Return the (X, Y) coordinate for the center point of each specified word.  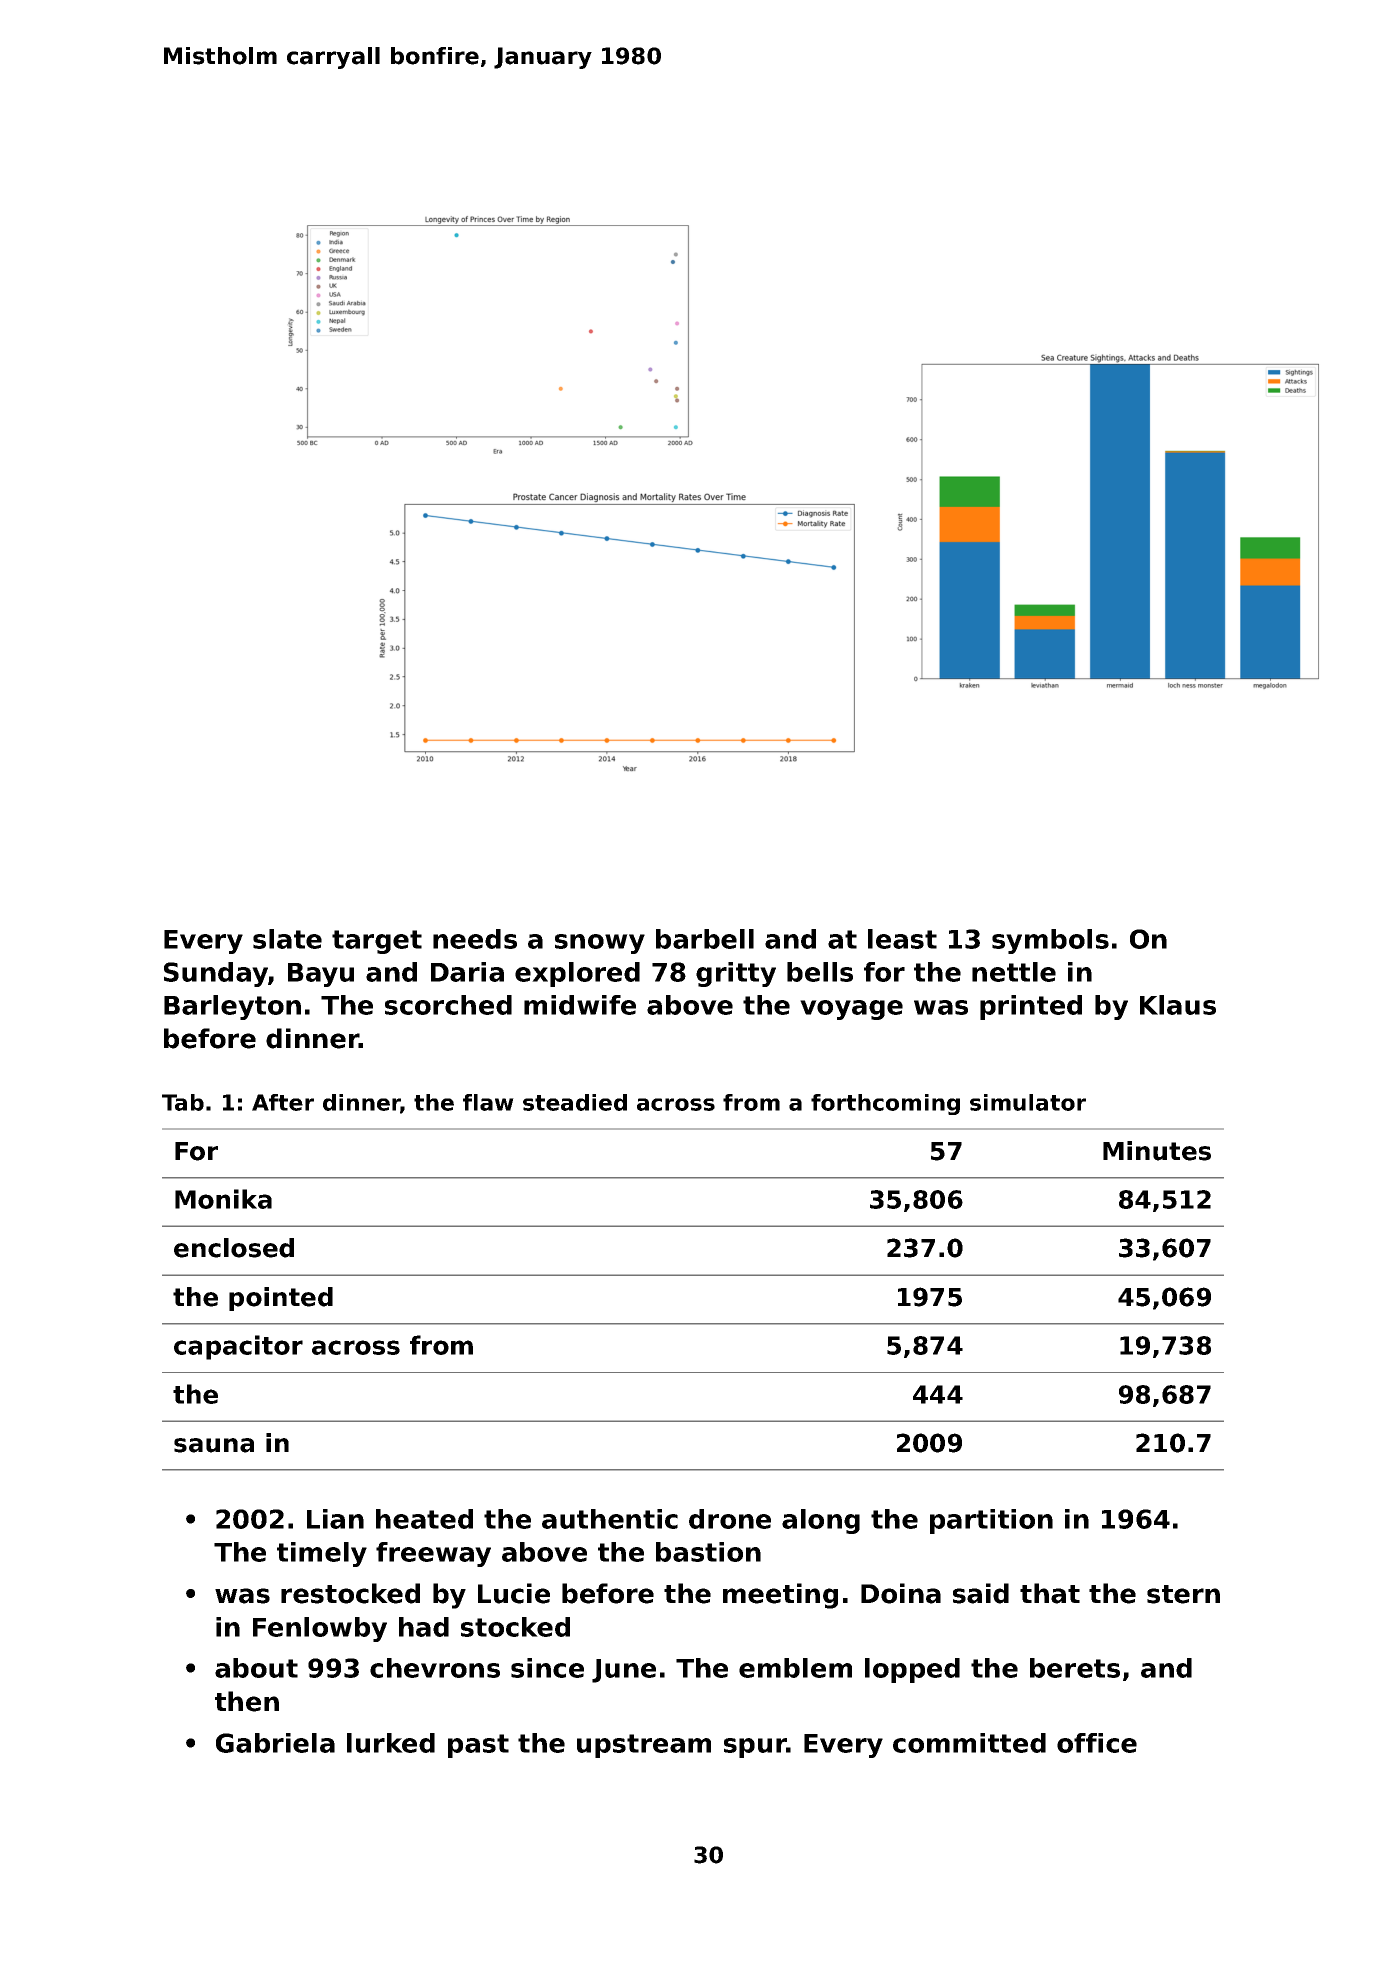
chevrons (435, 1668)
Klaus (1178, 1005)
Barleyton (232, 1007)
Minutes (1157, 1151)
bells (820, 972)
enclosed (234, 1248)
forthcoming (885, 1104)
